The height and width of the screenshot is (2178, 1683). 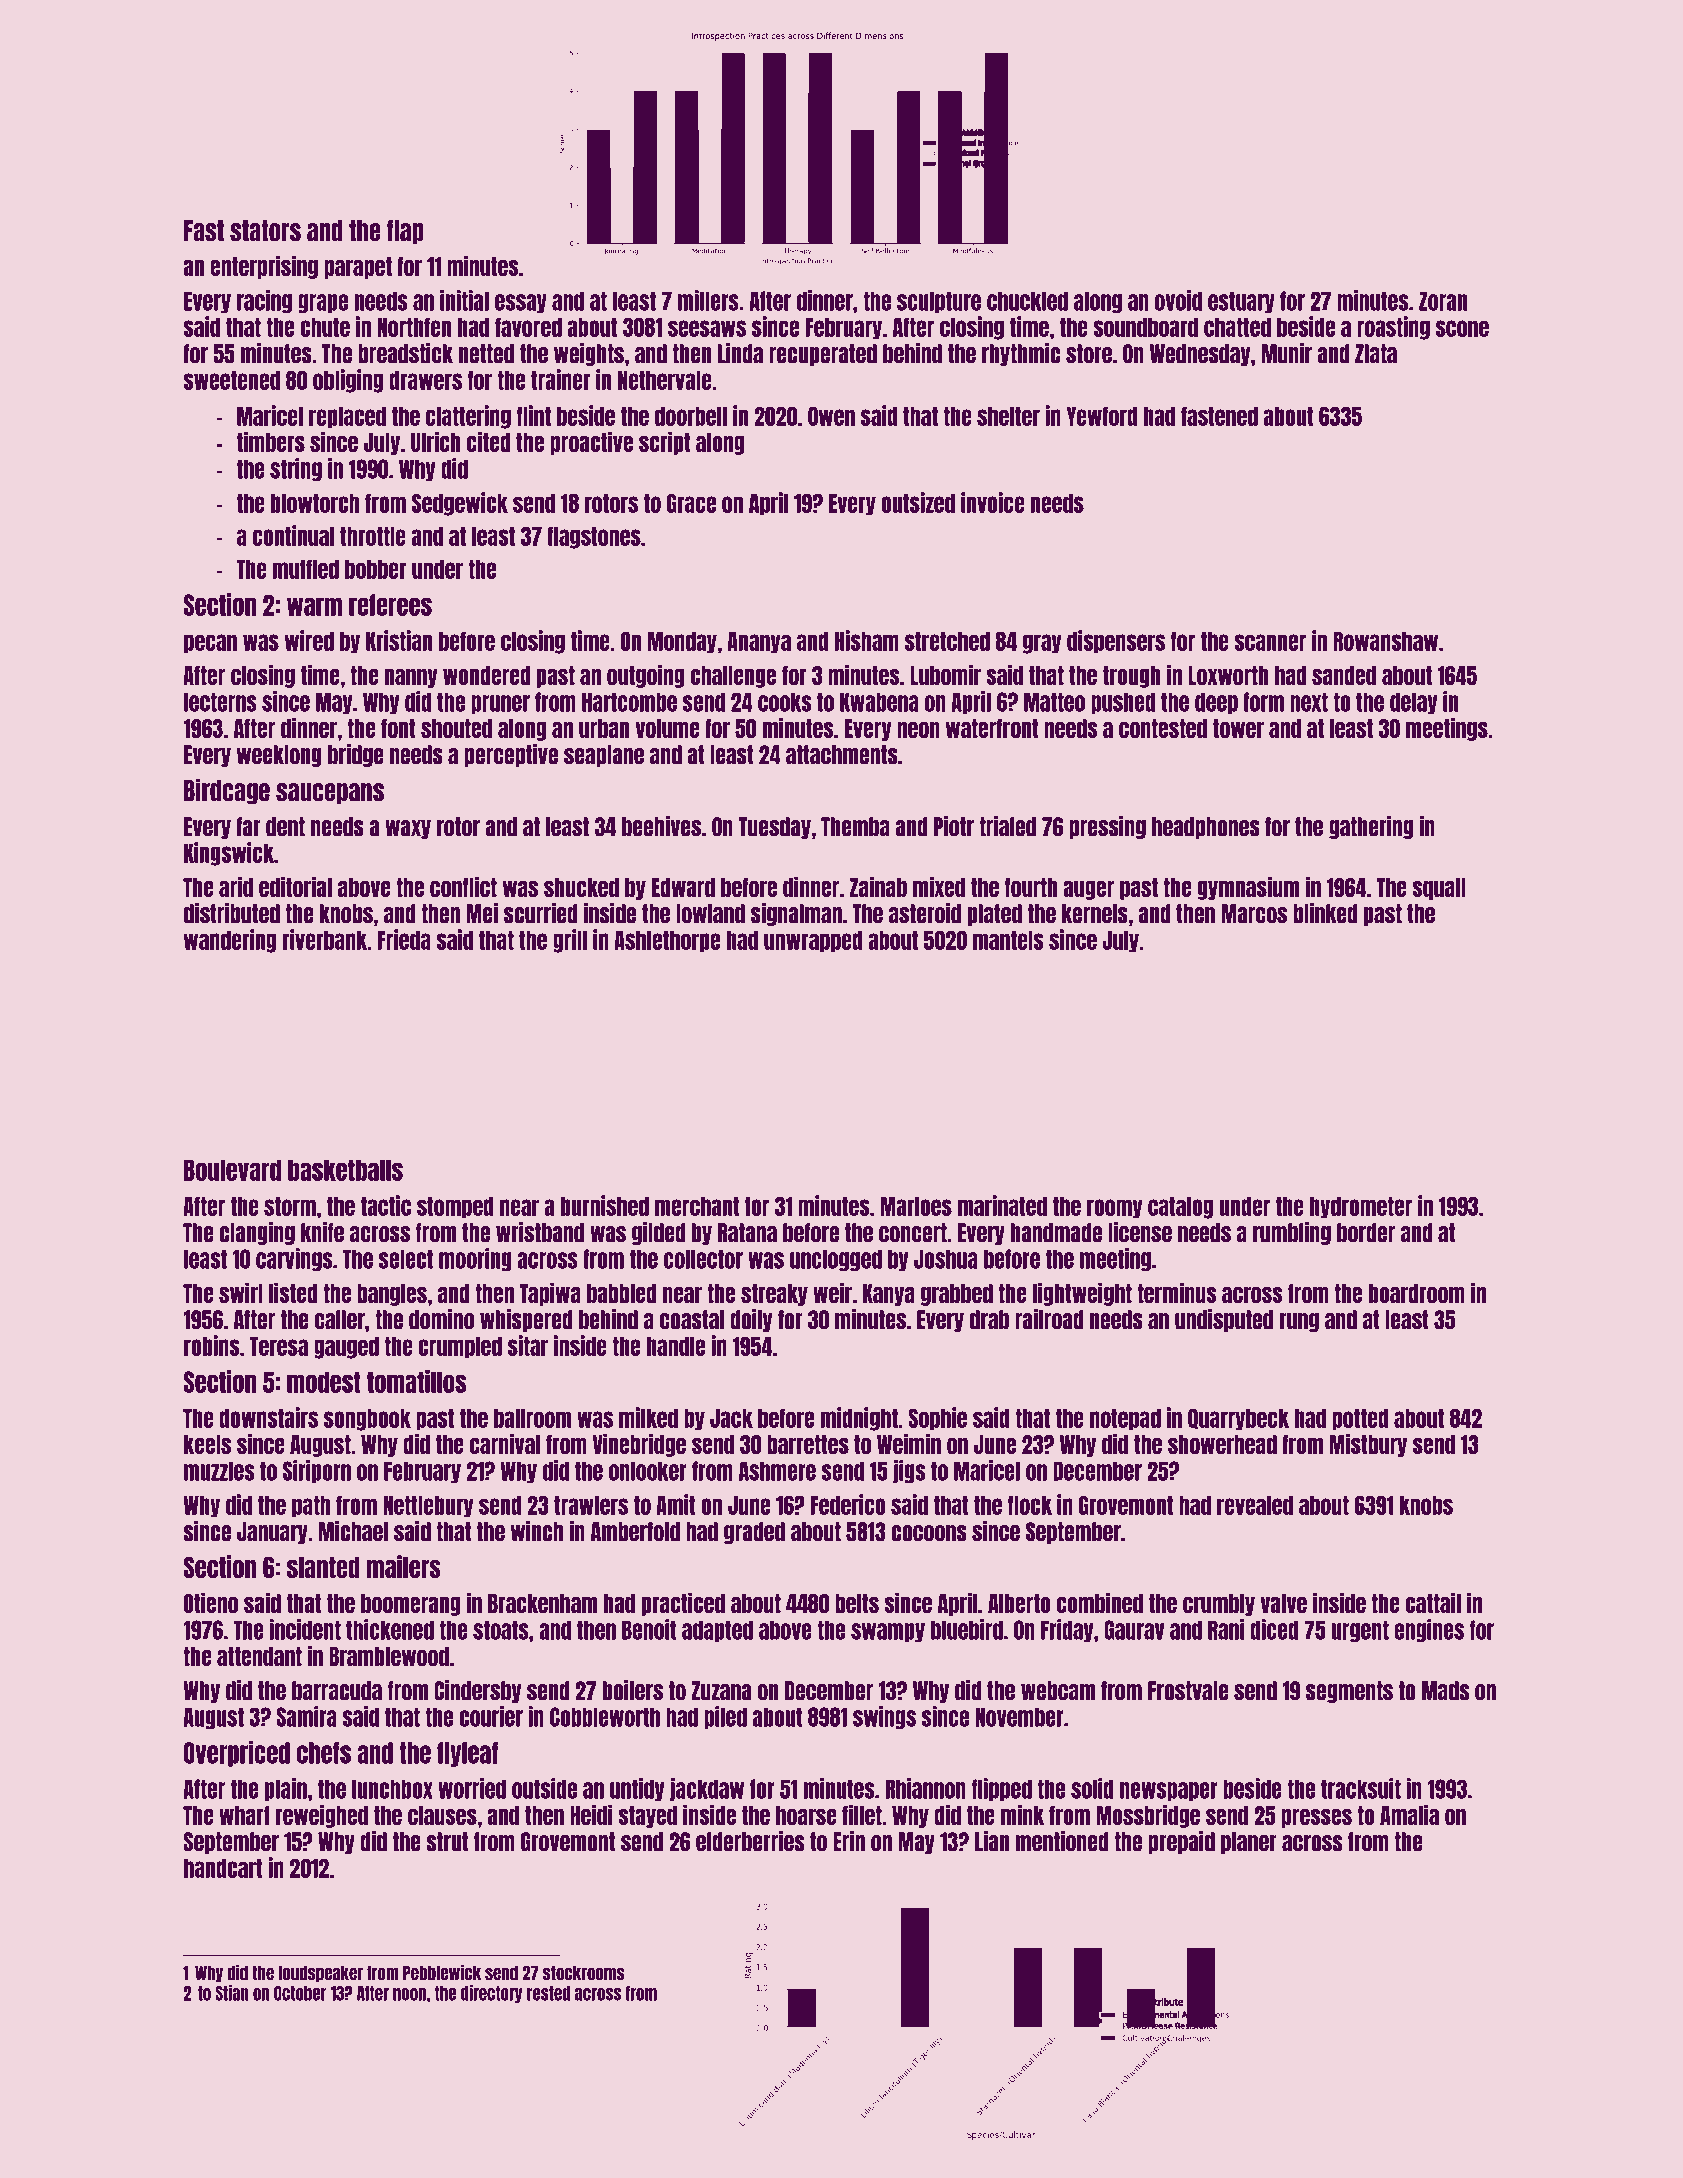 What do you see at coordinates (409, 1994) in the screenshot?
I see `noon` at bounding box center [409, 1994].
